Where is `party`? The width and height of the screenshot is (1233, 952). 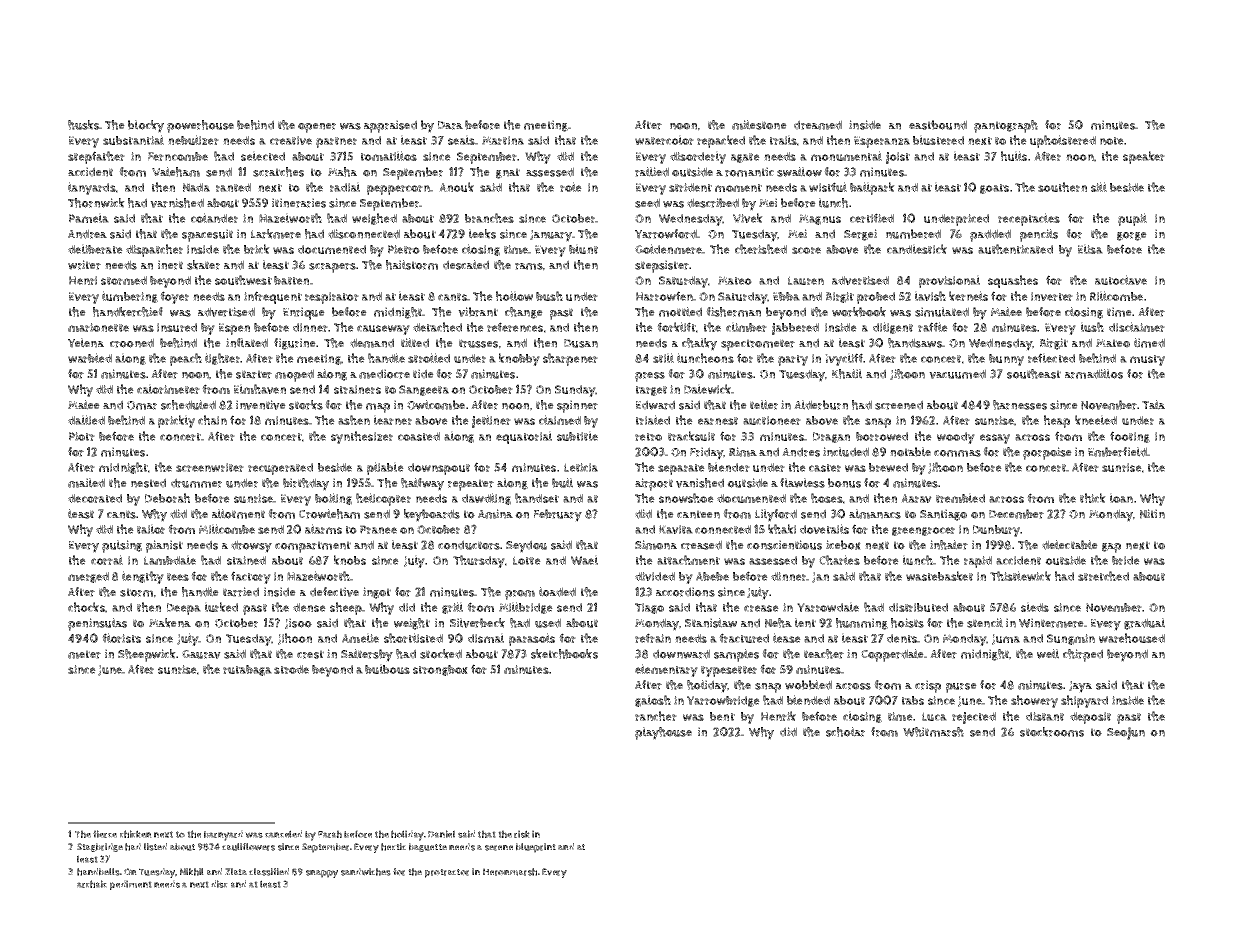 party is located at coordinates (793, 360).
